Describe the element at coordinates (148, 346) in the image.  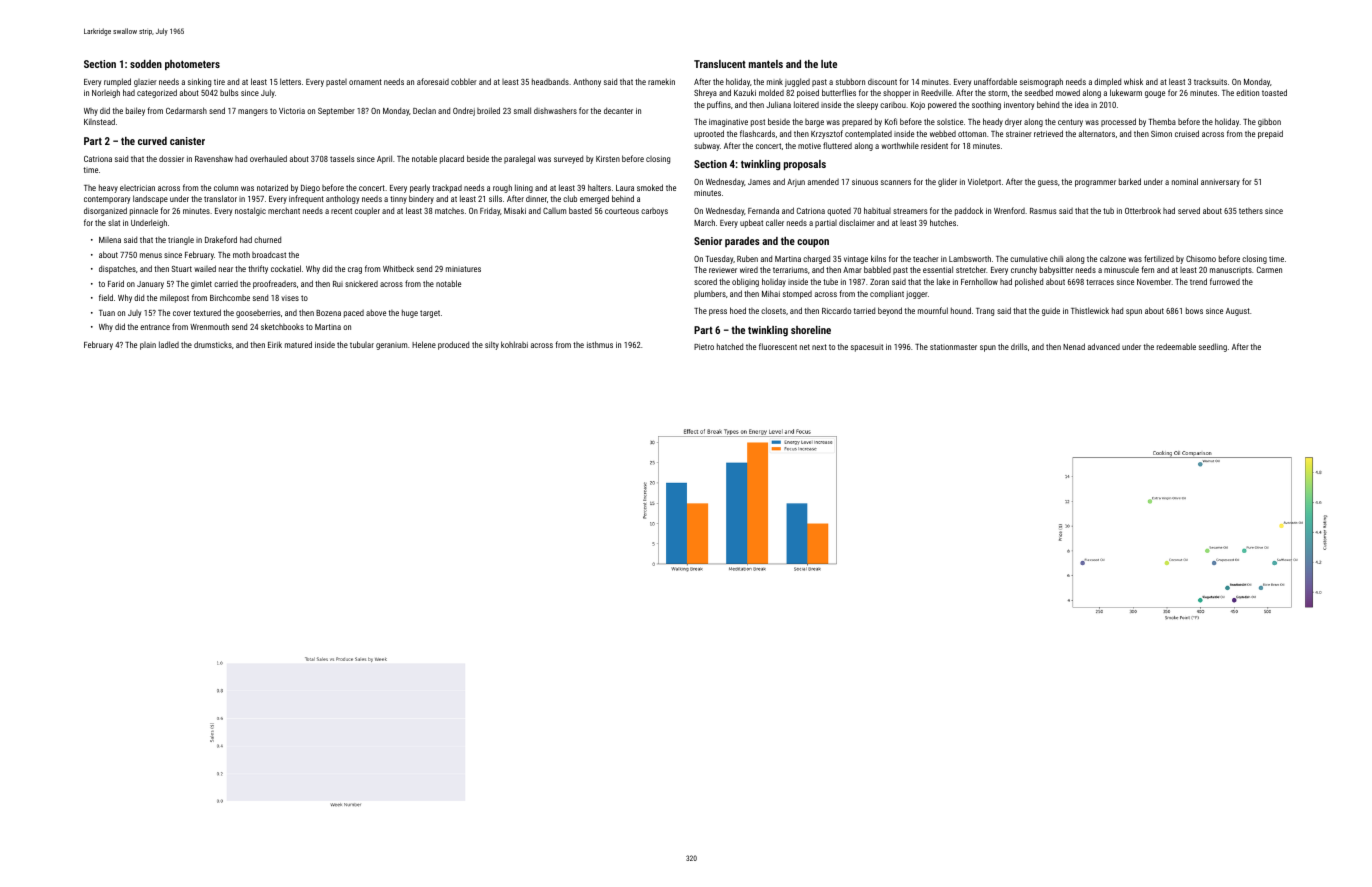
I see `plain` at that location.
